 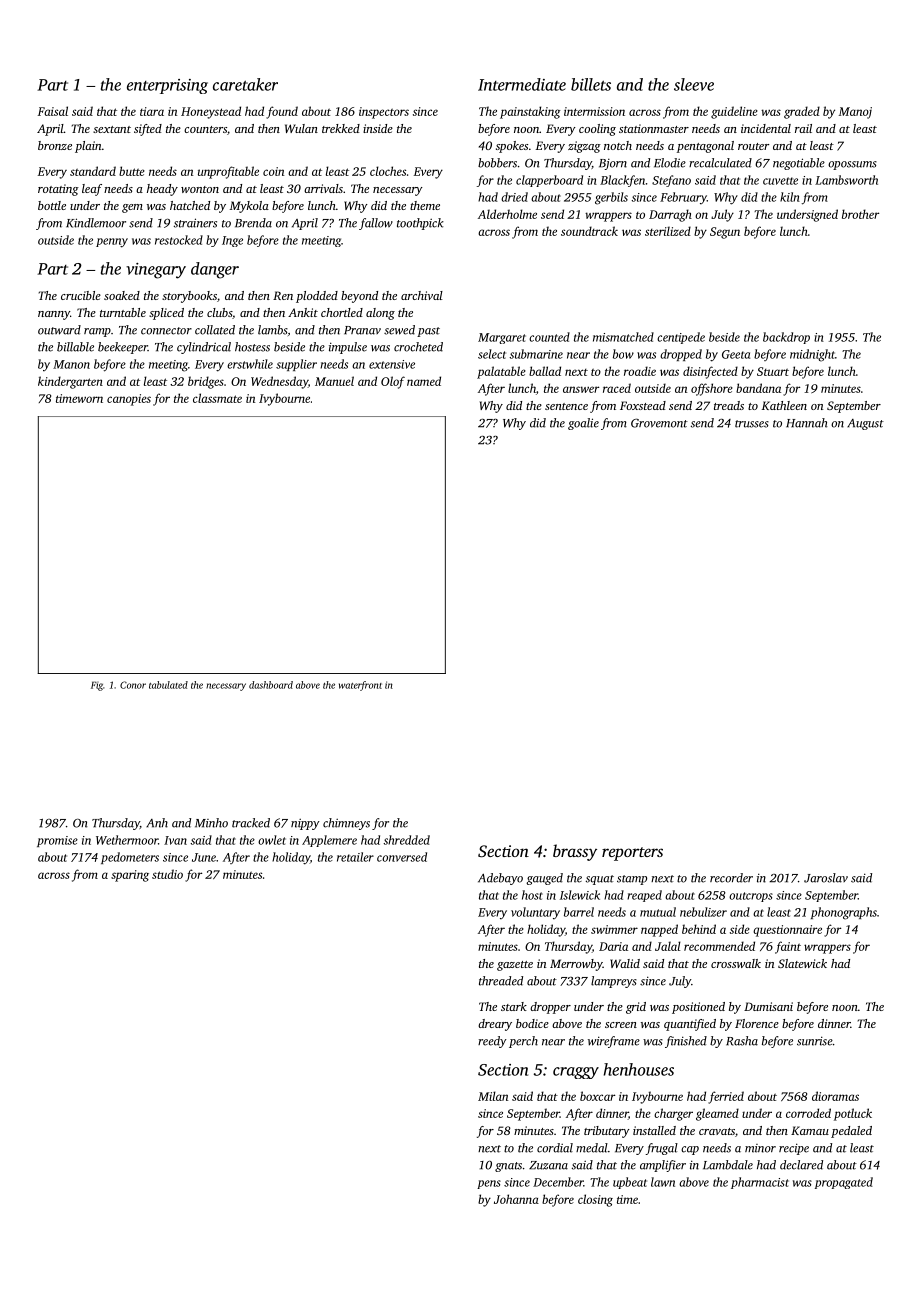 What do you see at coordinates (815, 1041) in the screenshot?
I see `sunrise` at bounding box center [815, 1041].
